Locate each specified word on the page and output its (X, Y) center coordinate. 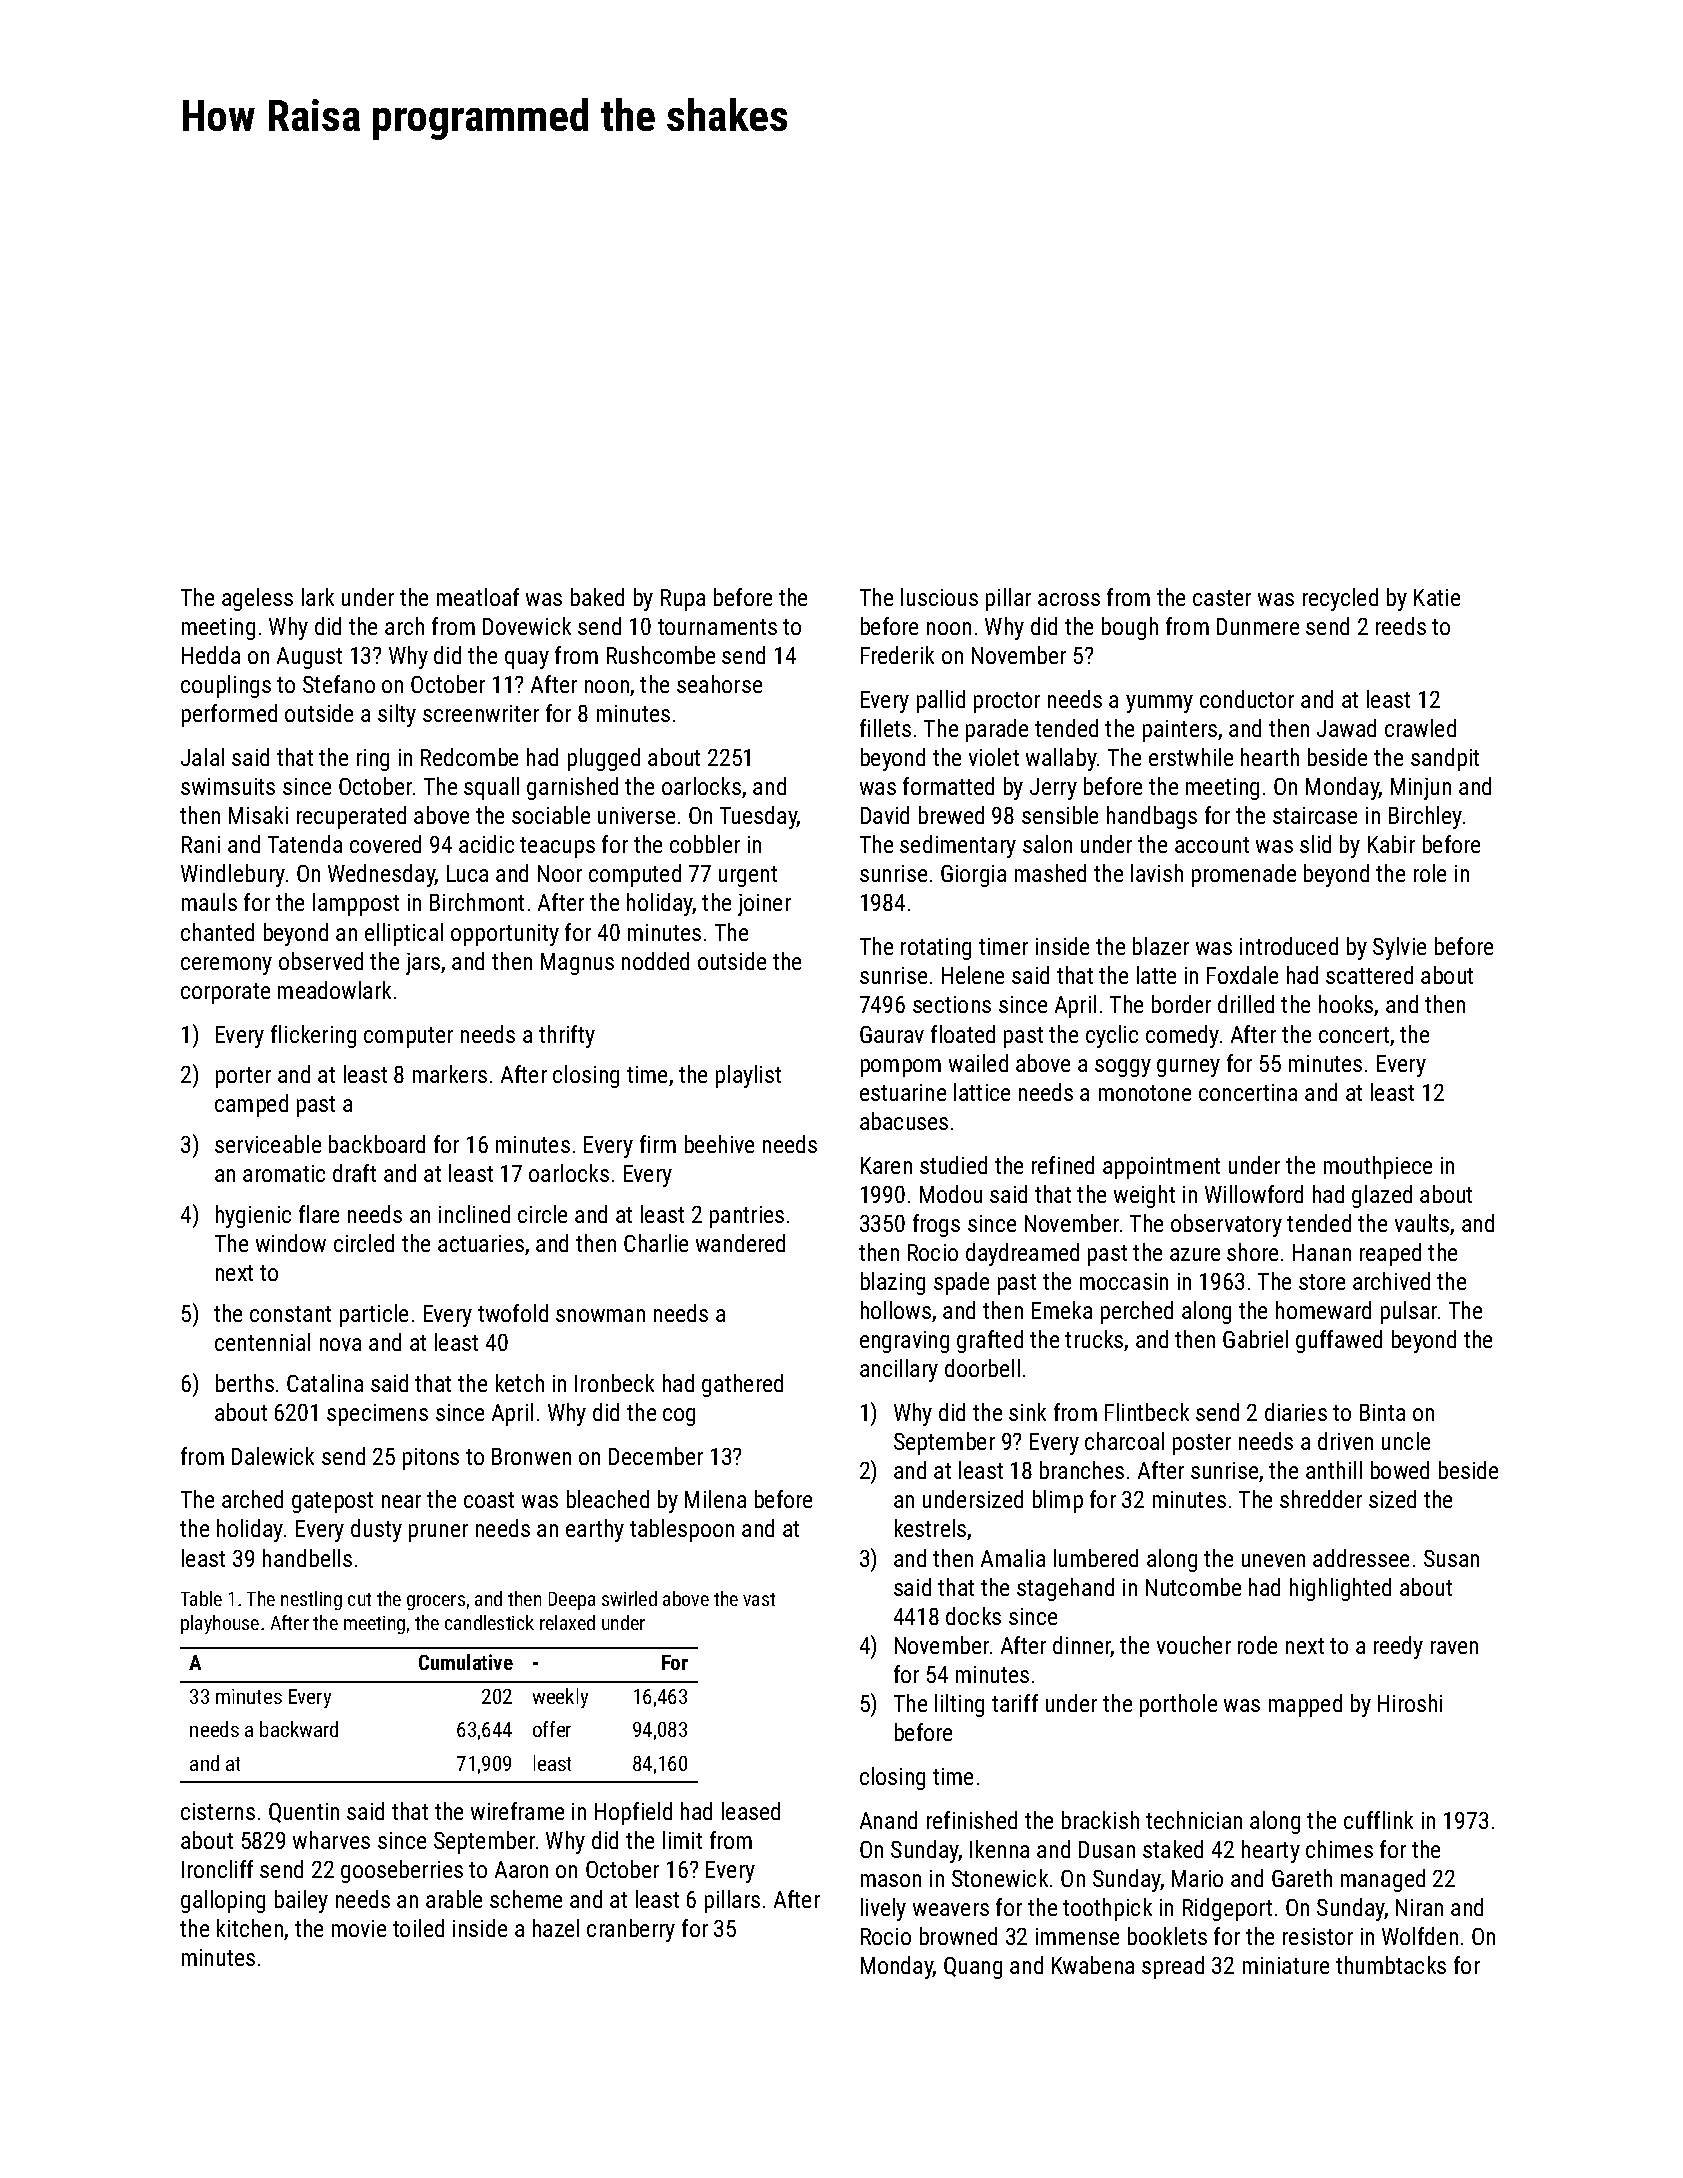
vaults (1422, 1223)
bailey (301, 1901)
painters (1180, 731)
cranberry (631, 1930)
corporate (225, 993)
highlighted (1340, 1589)
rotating (936, 949)
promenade (1244, 875)
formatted (948, 786)
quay (527, 660)
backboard (377, 1144)
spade (961, 1283)
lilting (959, 1705)
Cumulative (466, 1662)
